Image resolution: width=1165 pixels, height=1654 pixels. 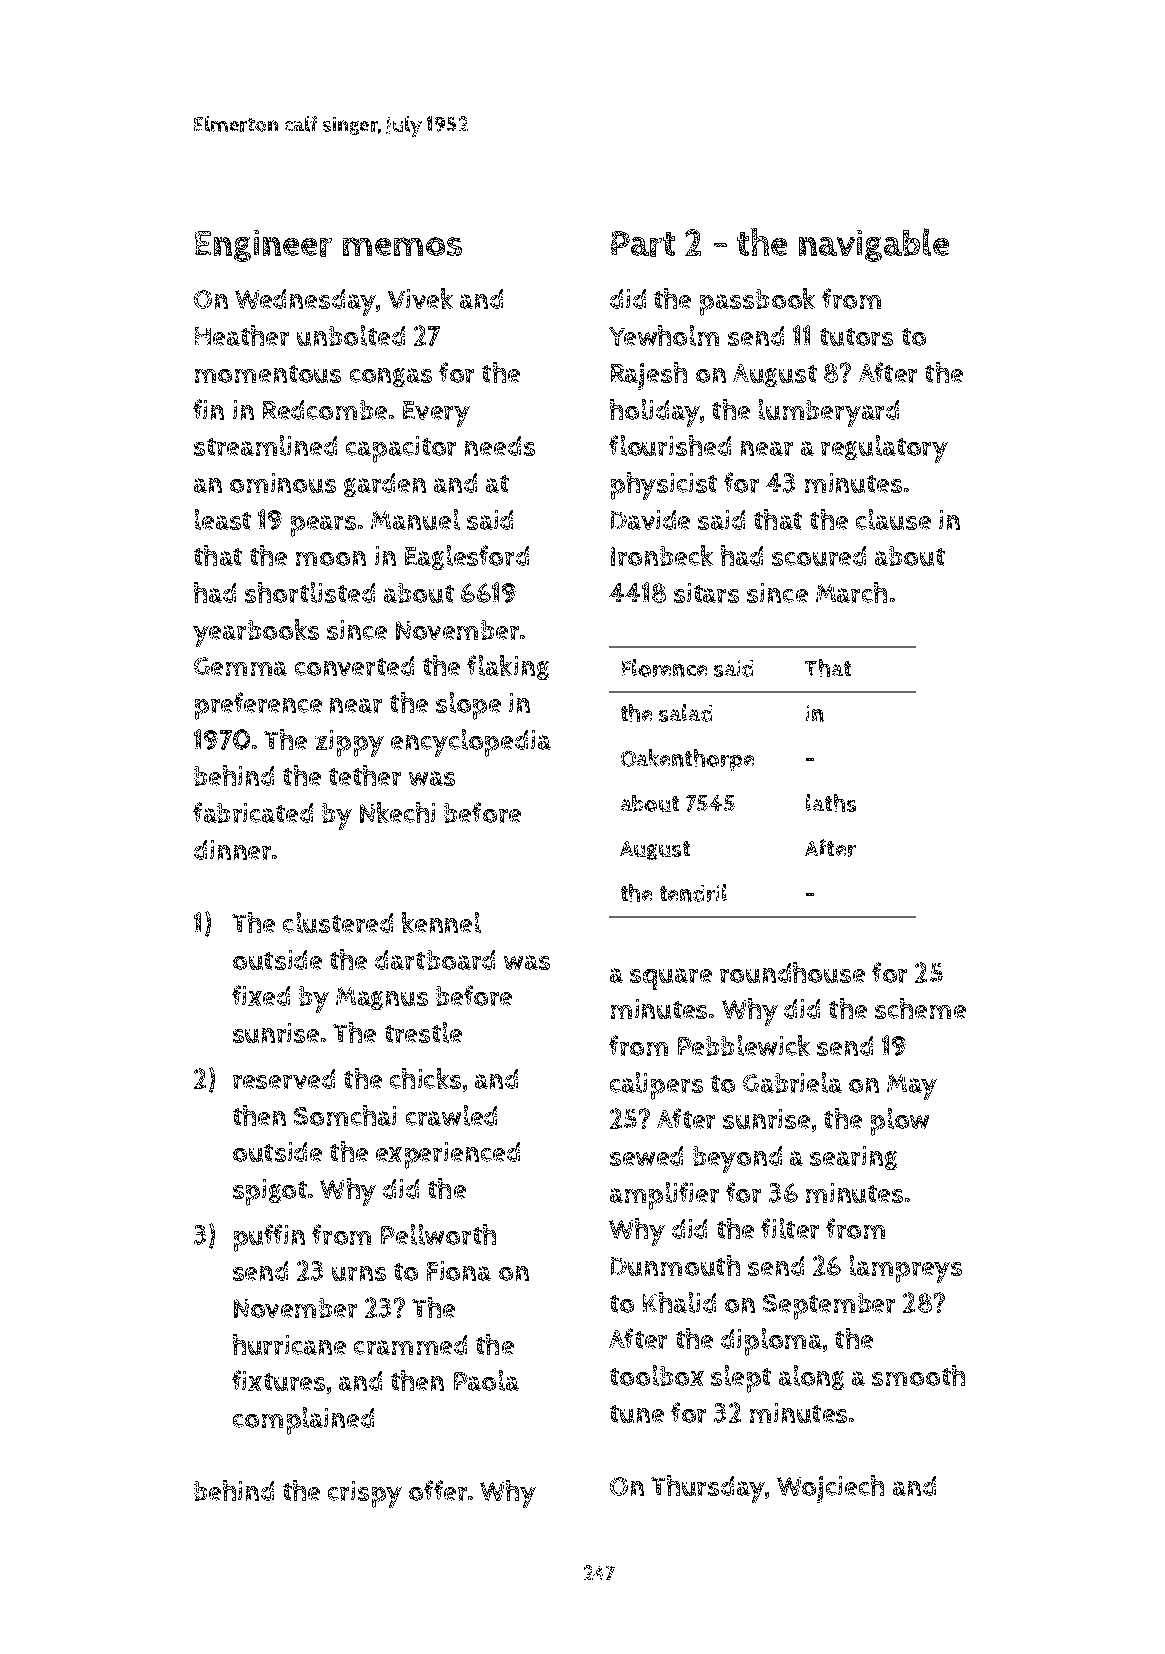 I want to click on smooth, so click(x=918, y=1375).
